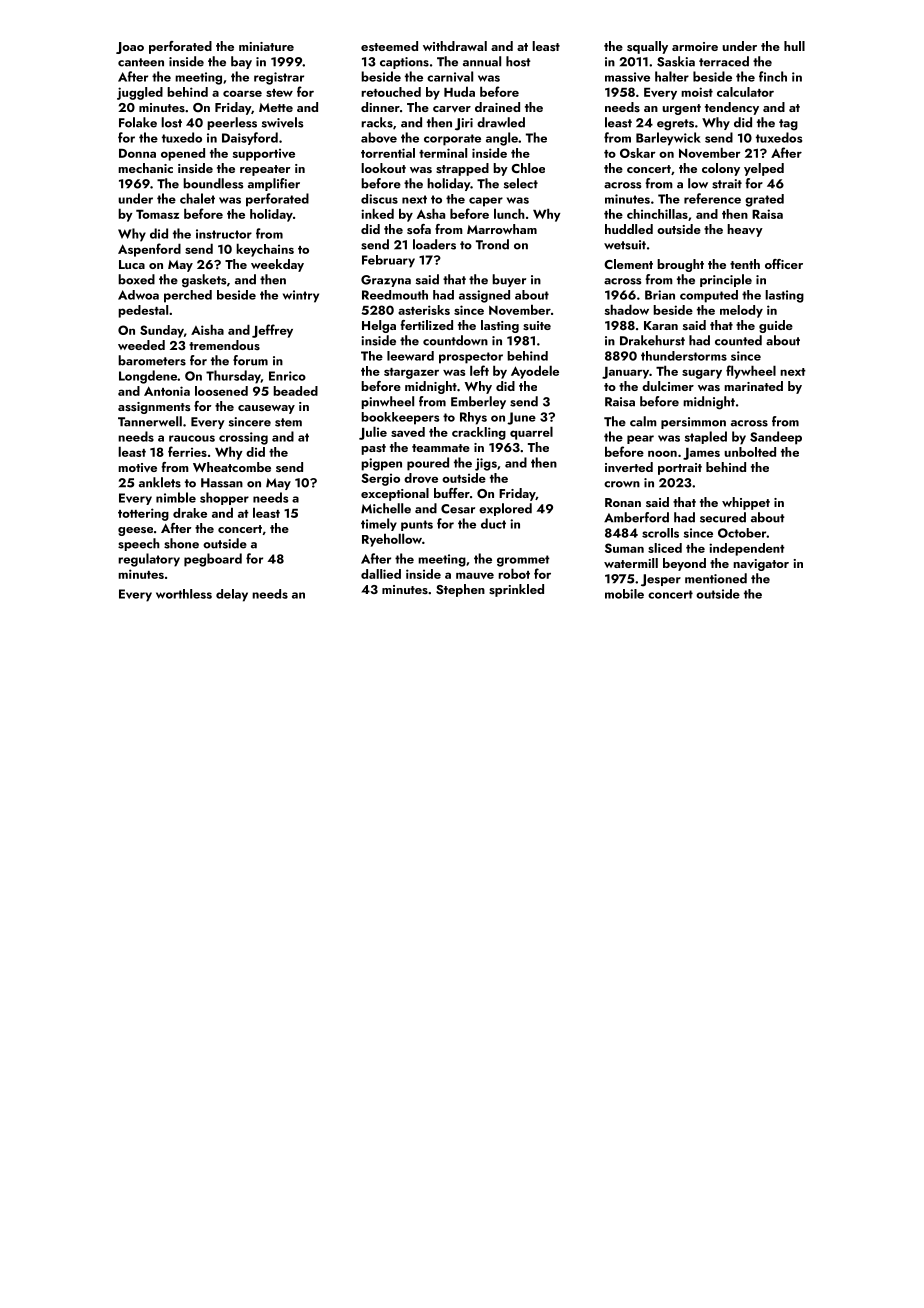  Describe the element at coordinates (434, 244) in the page. I see `loaders` at that location.
